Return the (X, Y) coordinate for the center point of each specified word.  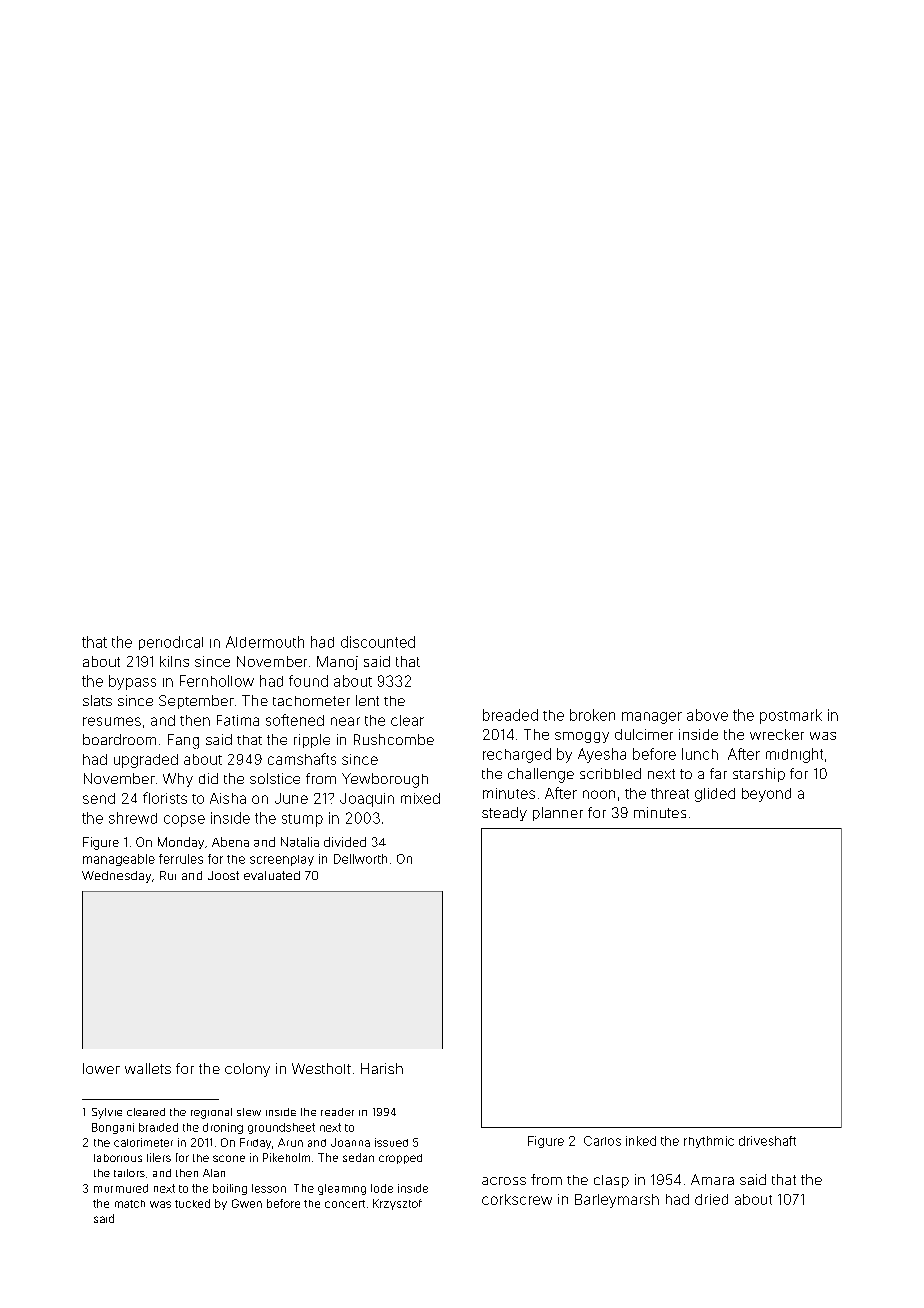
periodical (171, 643)
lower (101, 1068)
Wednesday (116, 877)
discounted (378, 642)
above (707, 715)
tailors (129, 1173)
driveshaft (767, 1141)
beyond (766, 795)
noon (599, 794)
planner (558, 814)
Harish (382, 1068)
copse (184, 821)
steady (504, 814)
